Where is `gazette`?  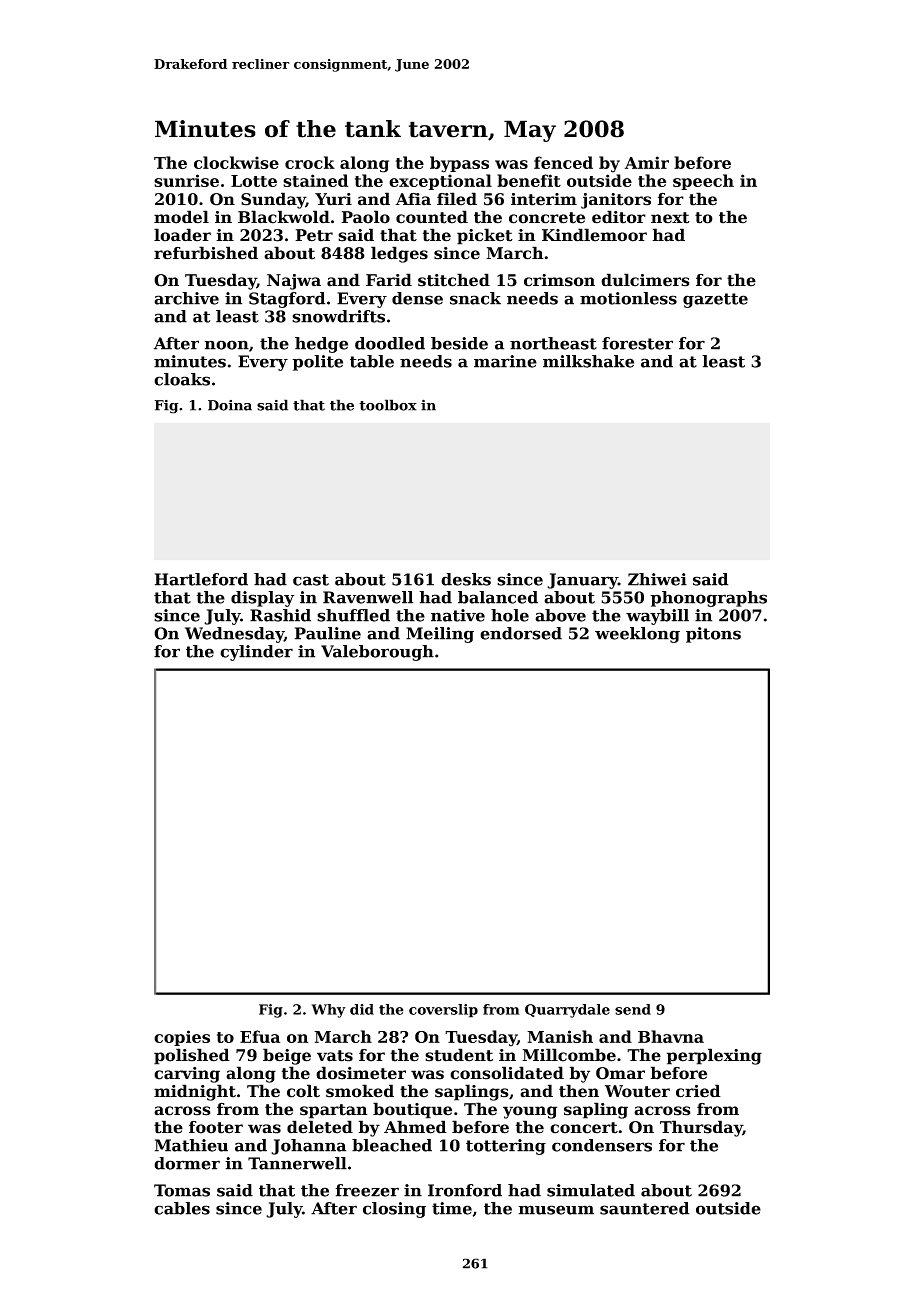 gazette is located at coordinates (715, 300).
